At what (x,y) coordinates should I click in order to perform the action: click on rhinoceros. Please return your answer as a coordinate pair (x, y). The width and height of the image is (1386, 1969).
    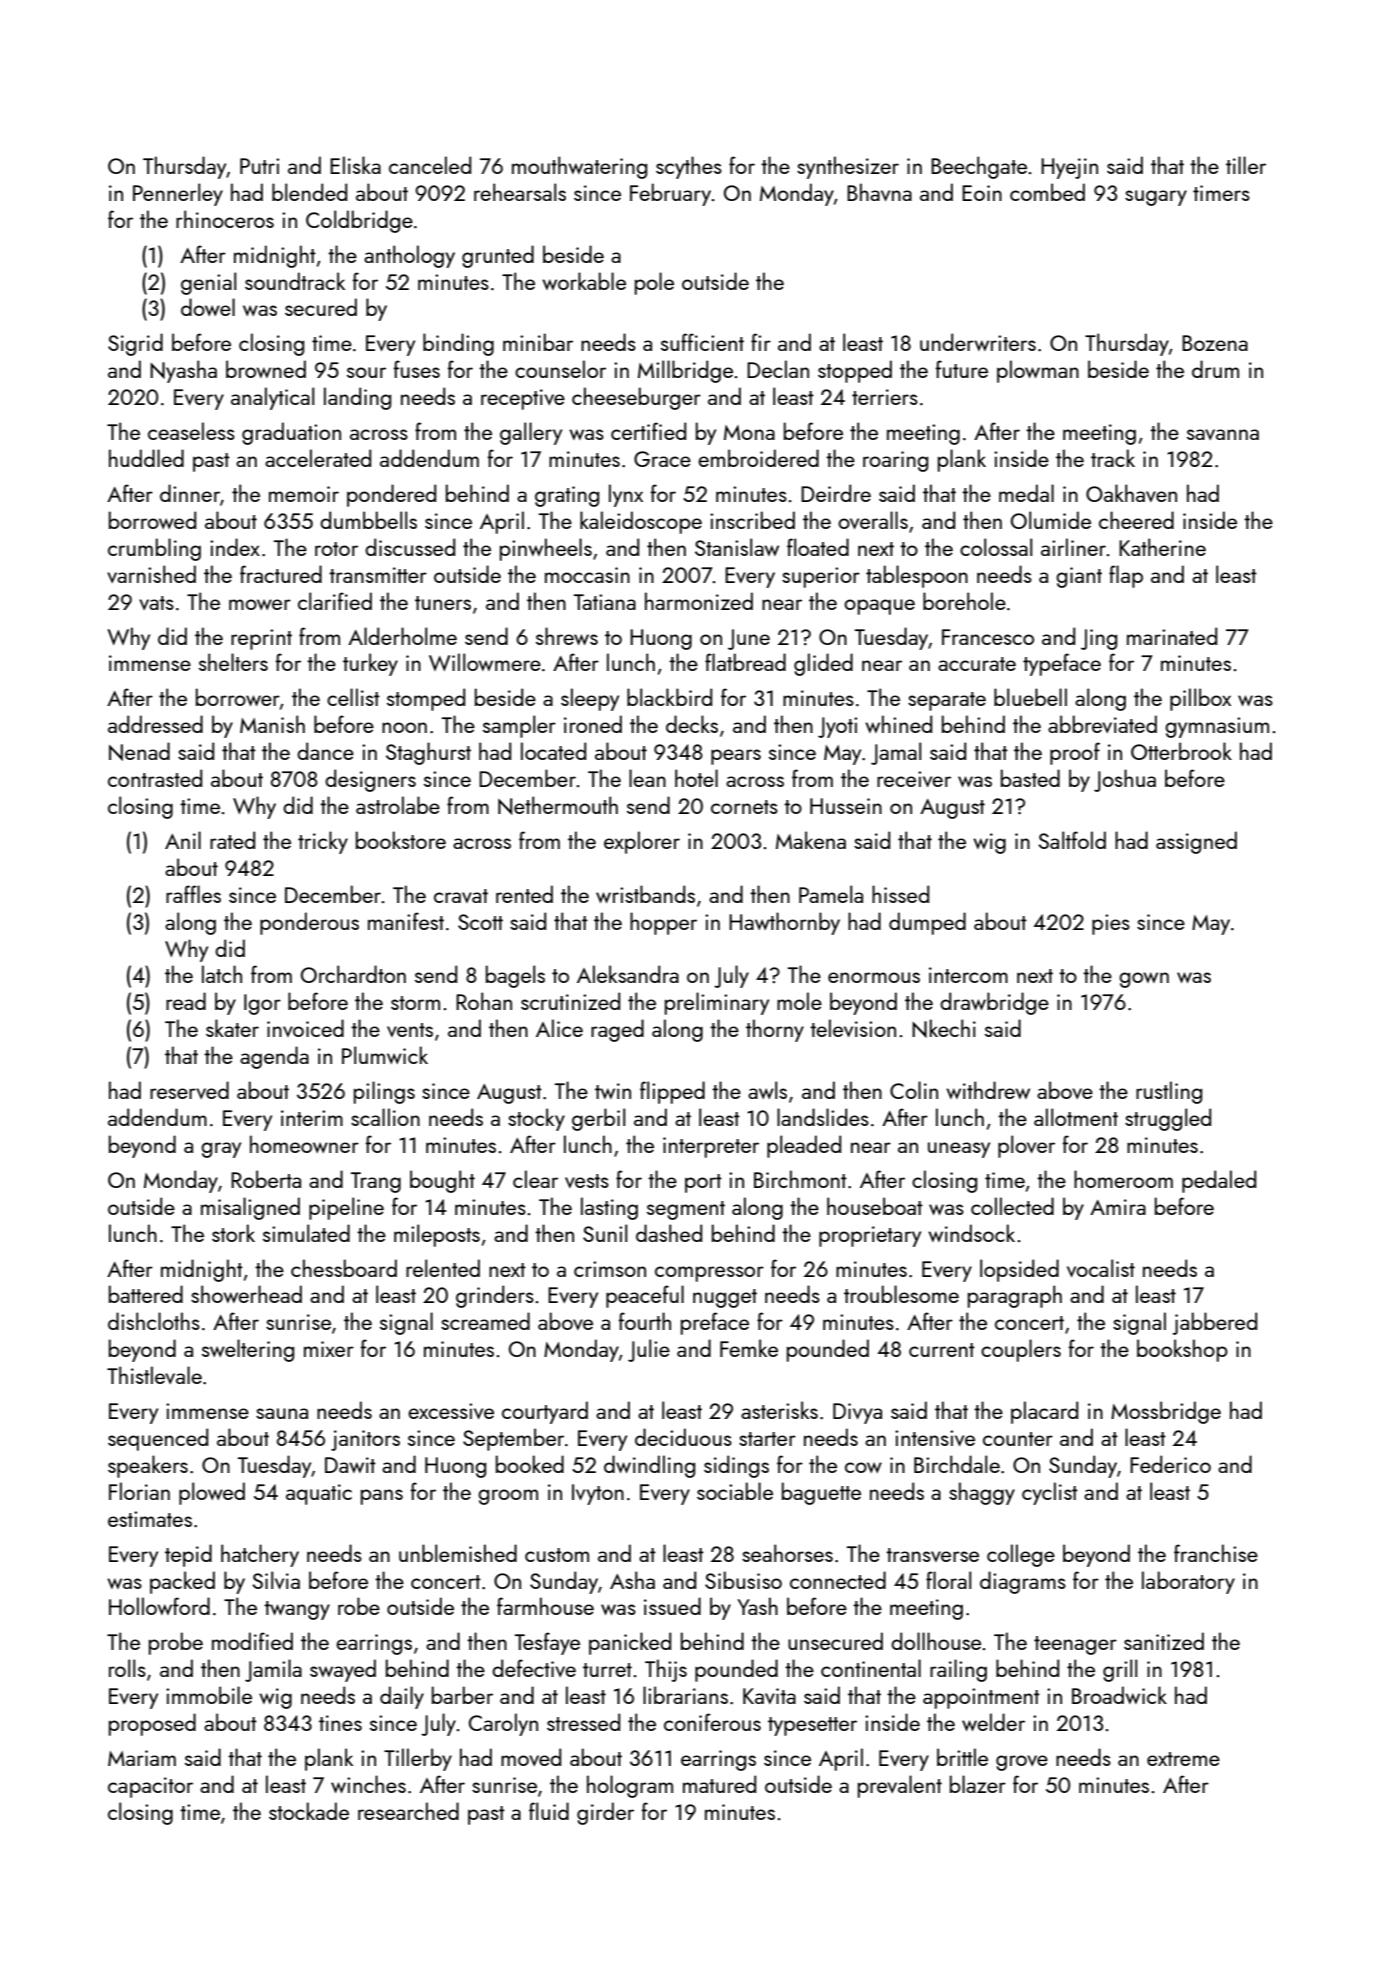
    Looking at the image, I should click on (225, 219).
